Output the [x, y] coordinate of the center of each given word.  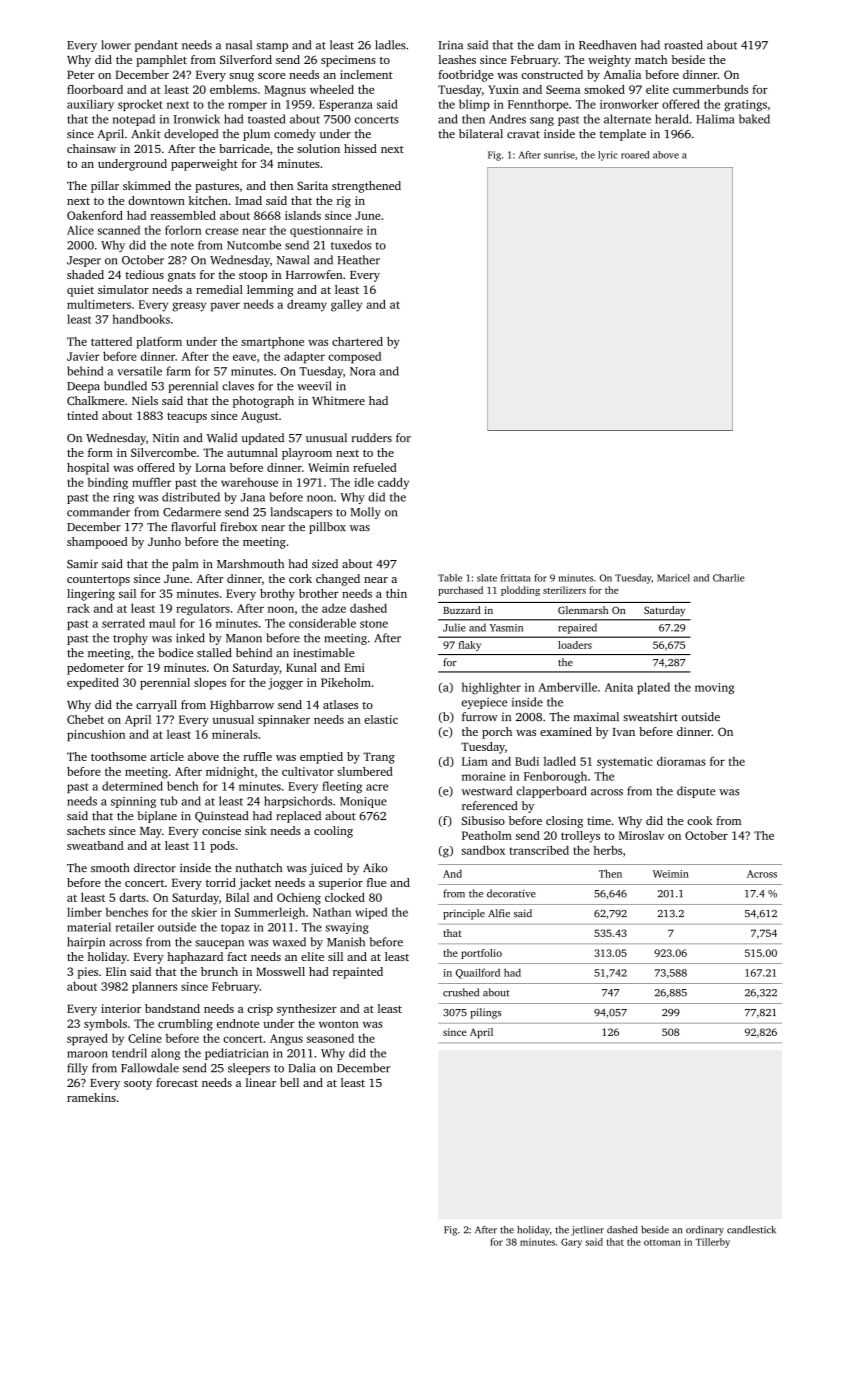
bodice [175, 652]
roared [635, 155]
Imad [248, 200]
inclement [366, 74]
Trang [379, 758]
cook [699, 820]
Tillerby [713, 1243]
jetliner [587, 1231]
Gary [571, 1243]
